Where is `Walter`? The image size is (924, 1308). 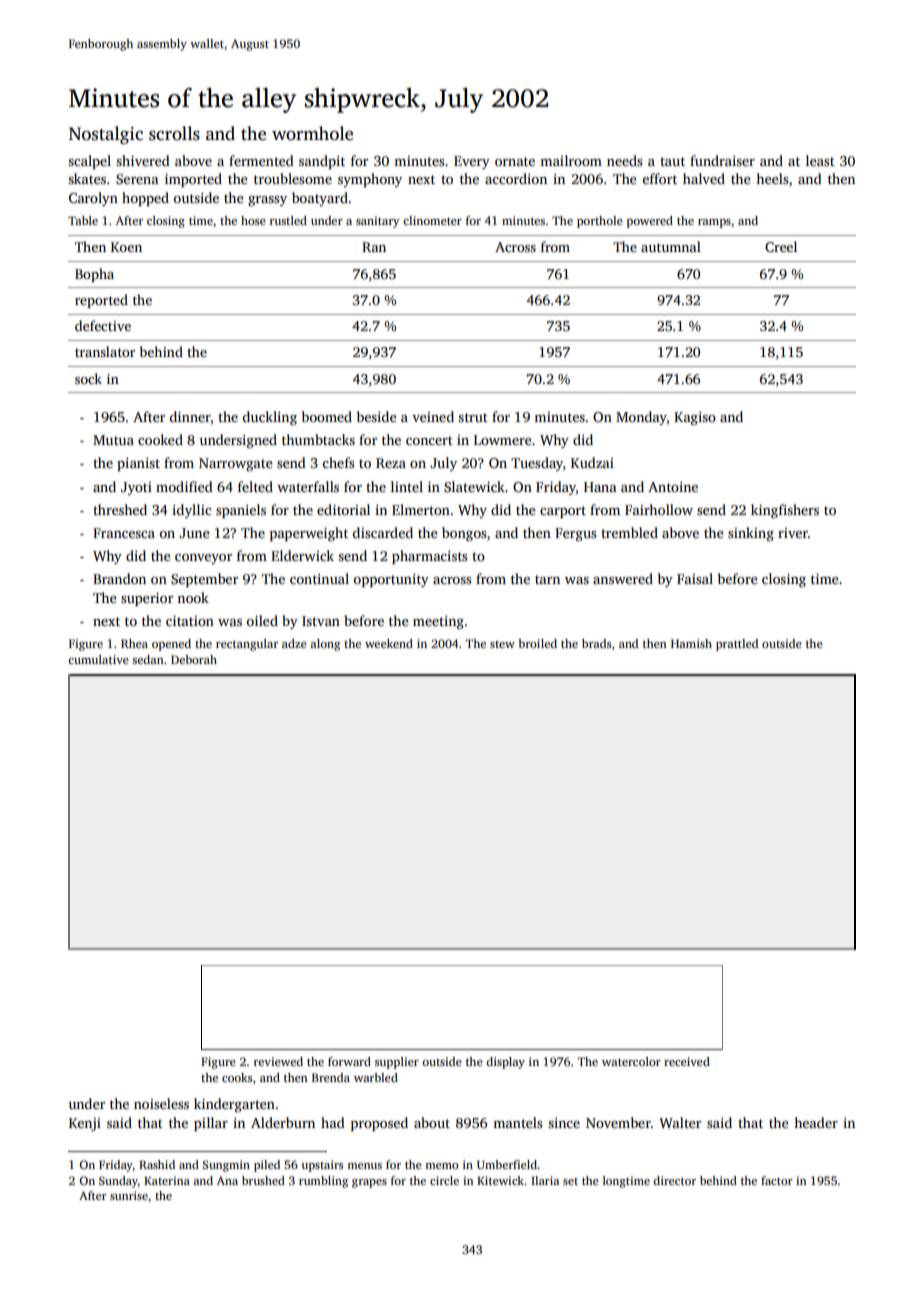 Walter is located at coordinates (680, 1122).
